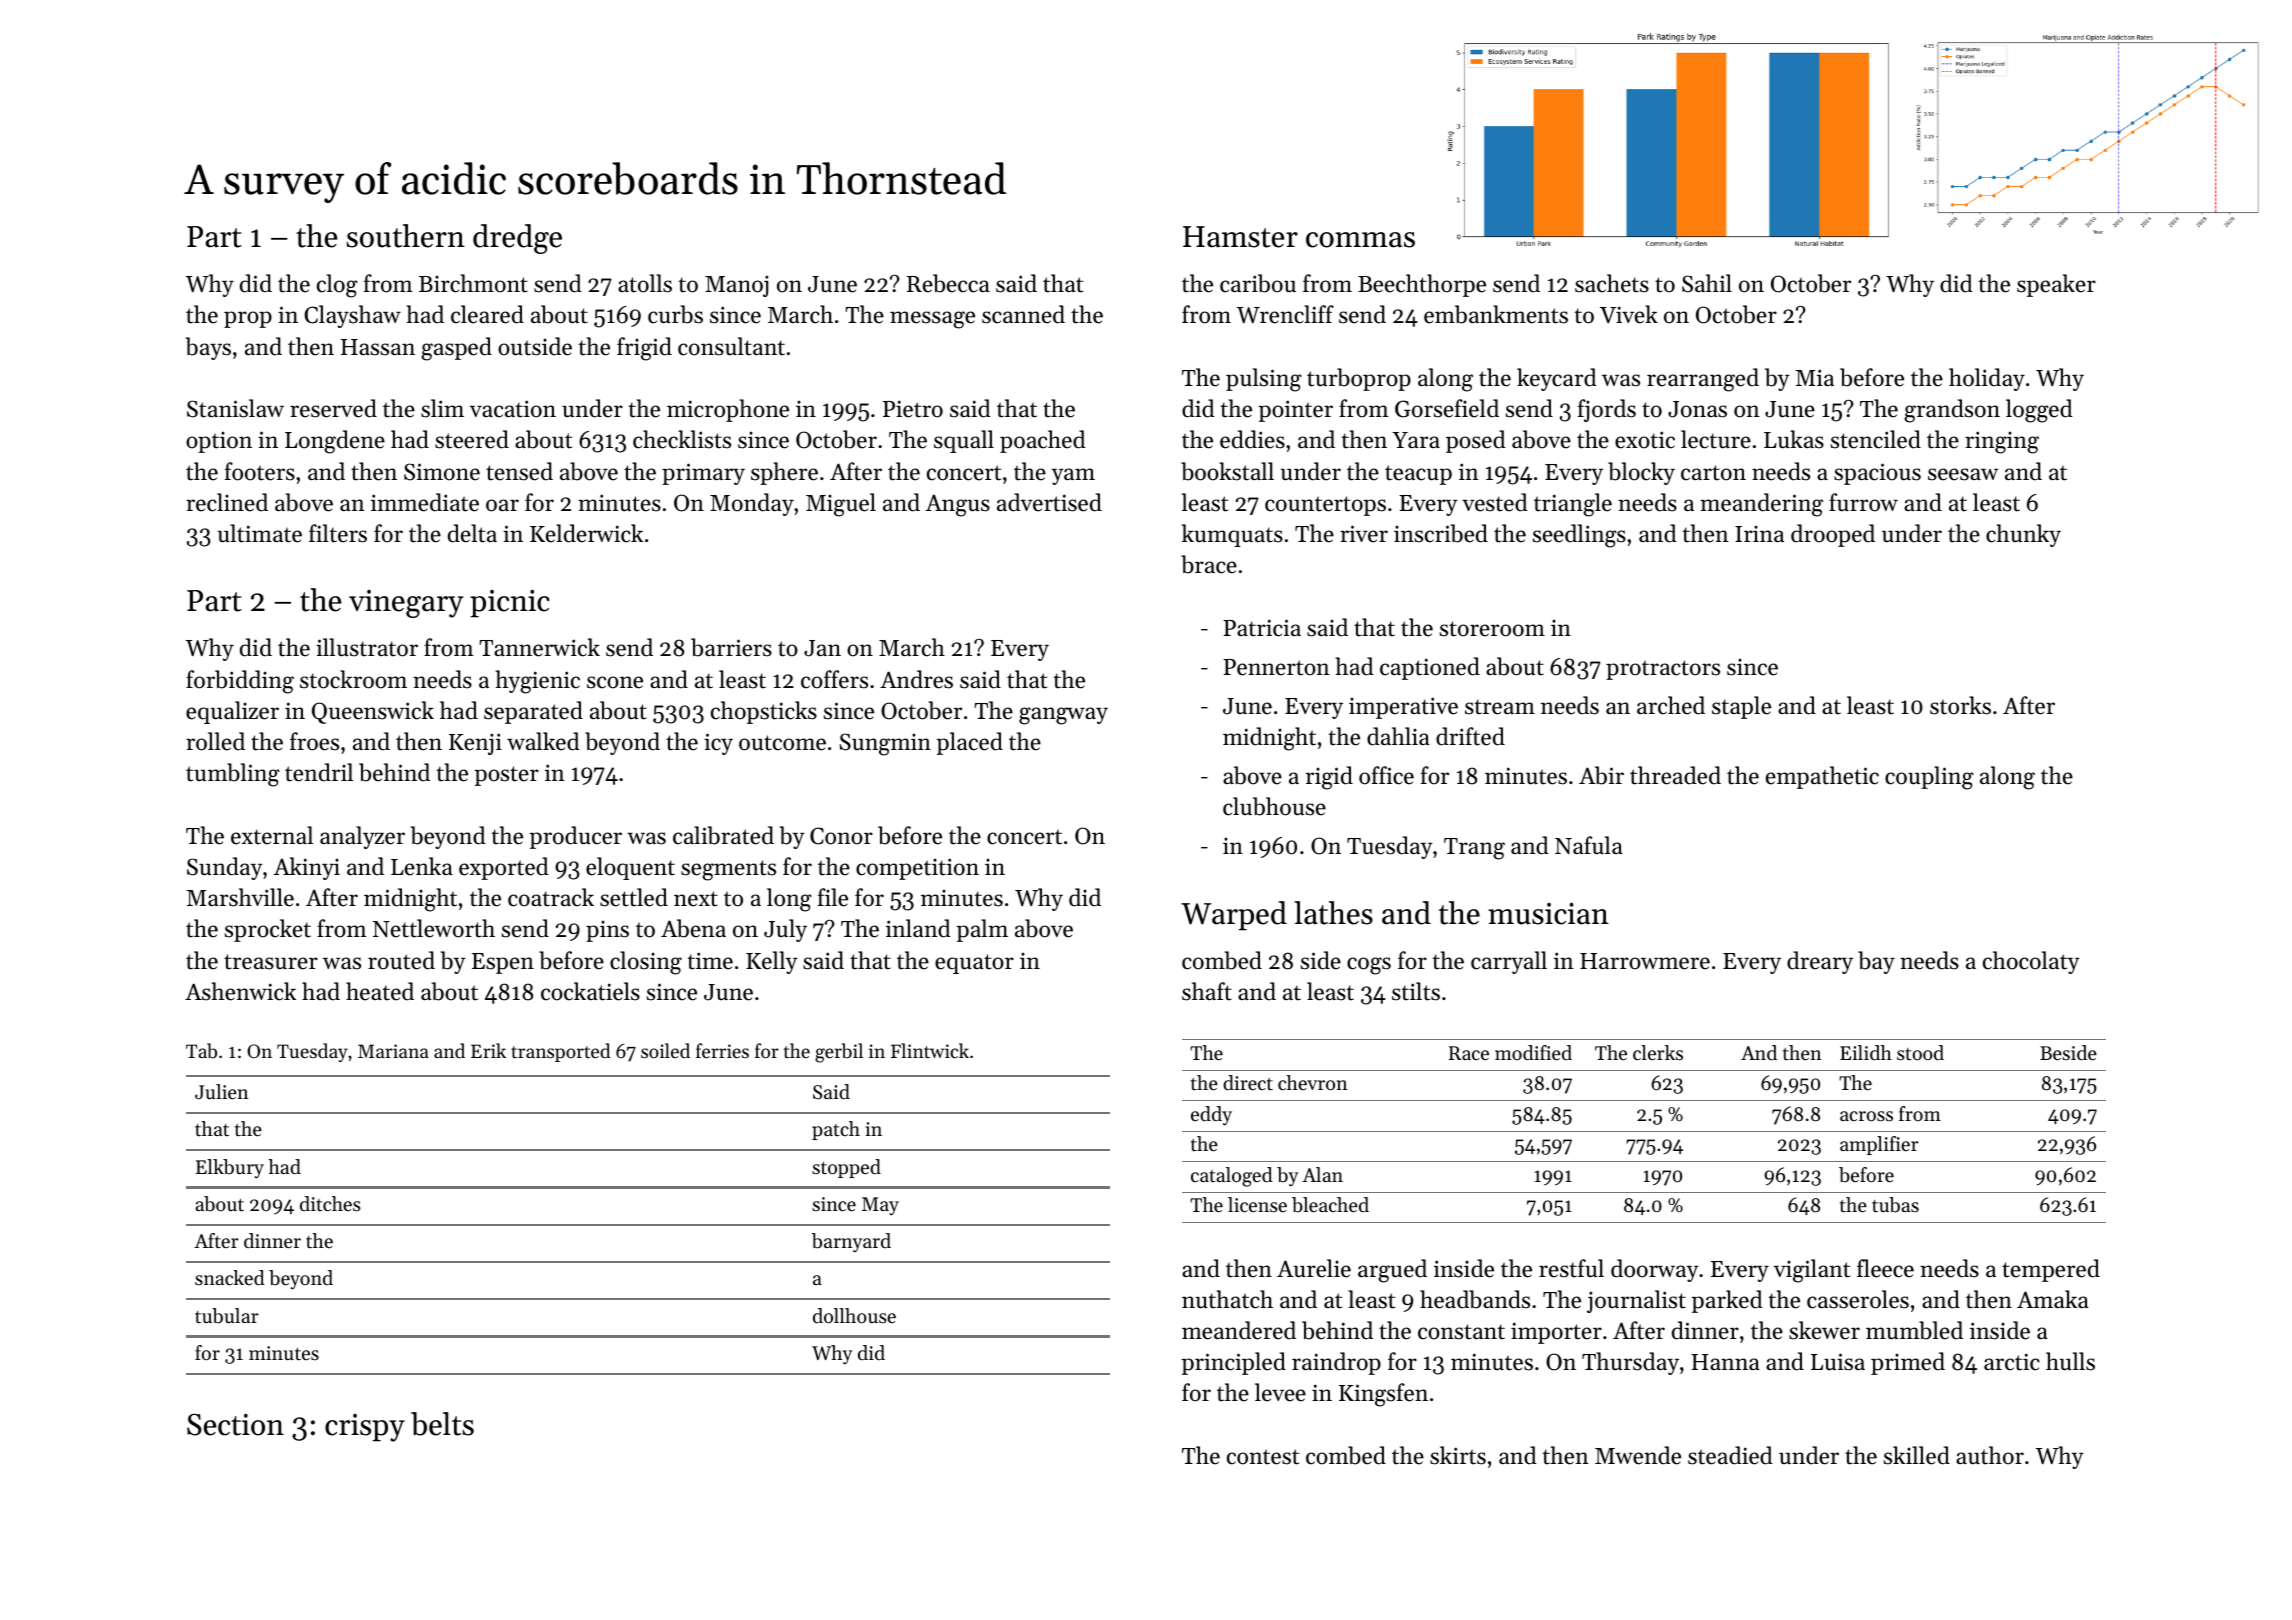 Image resolution: width=2292 pixels, height=1620 pixels. I want to click on Hamster, so click(1240, 237).
